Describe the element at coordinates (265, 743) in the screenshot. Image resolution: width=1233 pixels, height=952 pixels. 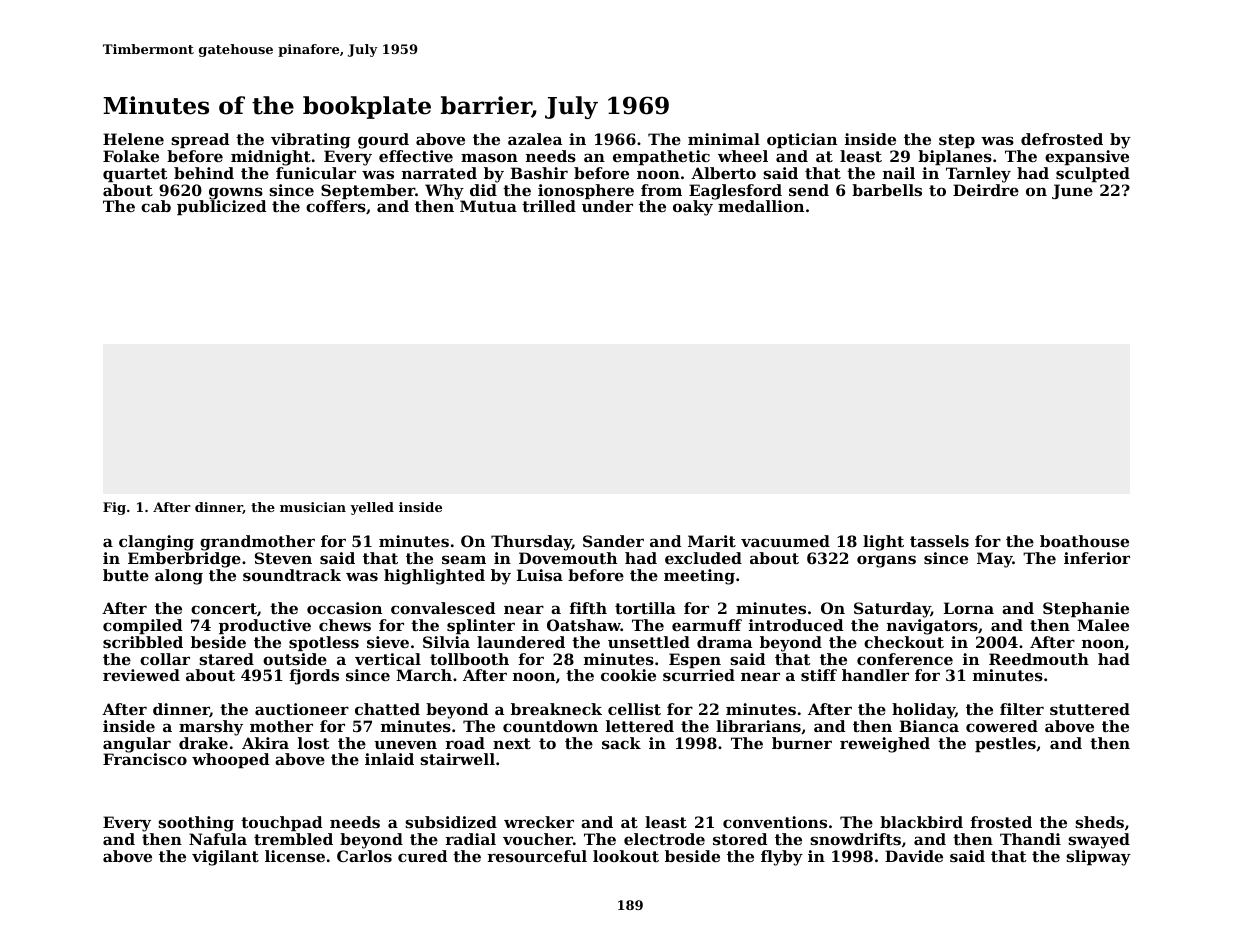
I see `Akira` at that location.
